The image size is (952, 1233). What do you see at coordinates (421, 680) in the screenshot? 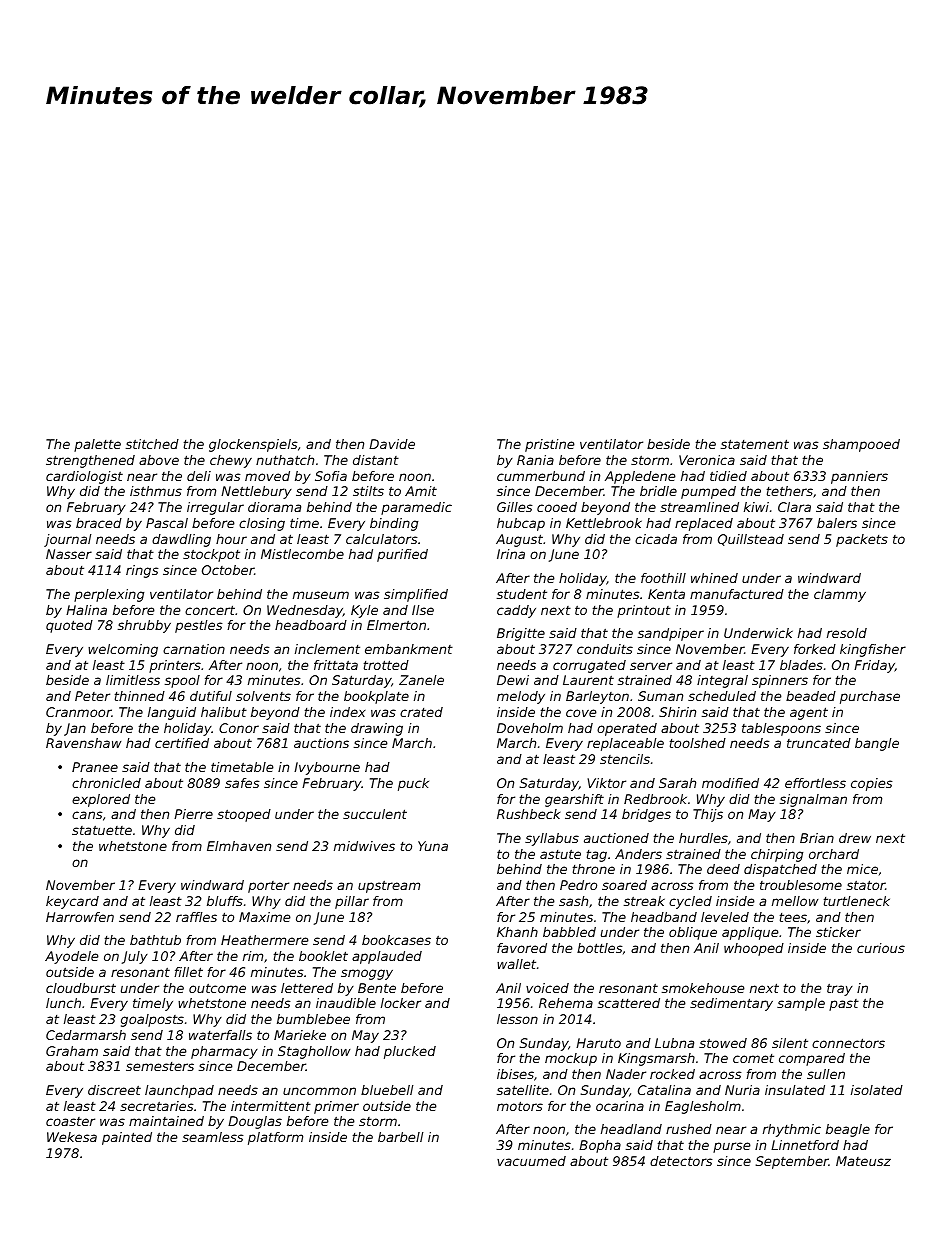
I see `Zanele` at bounding box center [421, 680].
